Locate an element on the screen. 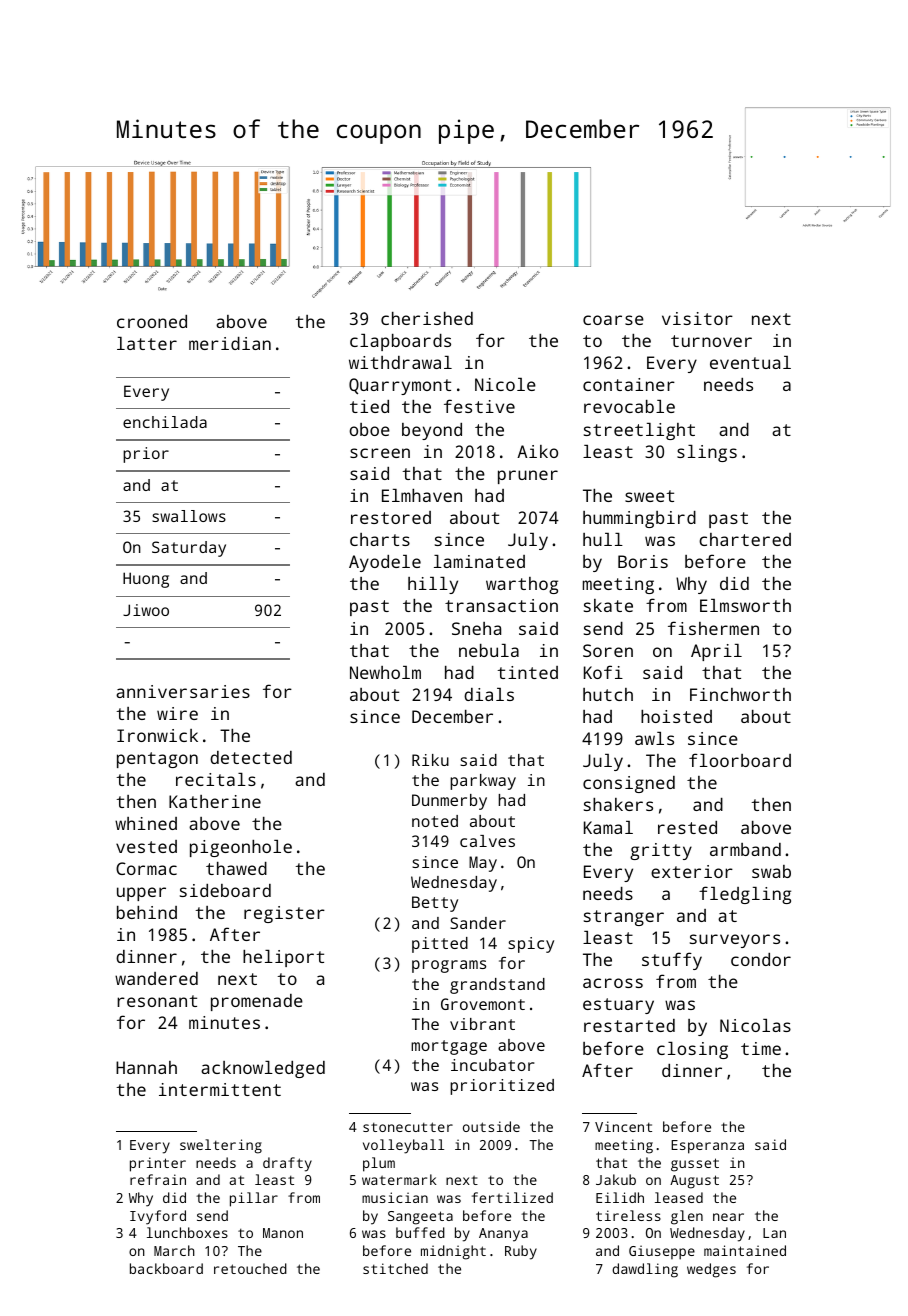  closing is located at coordinates (692, 1050).
